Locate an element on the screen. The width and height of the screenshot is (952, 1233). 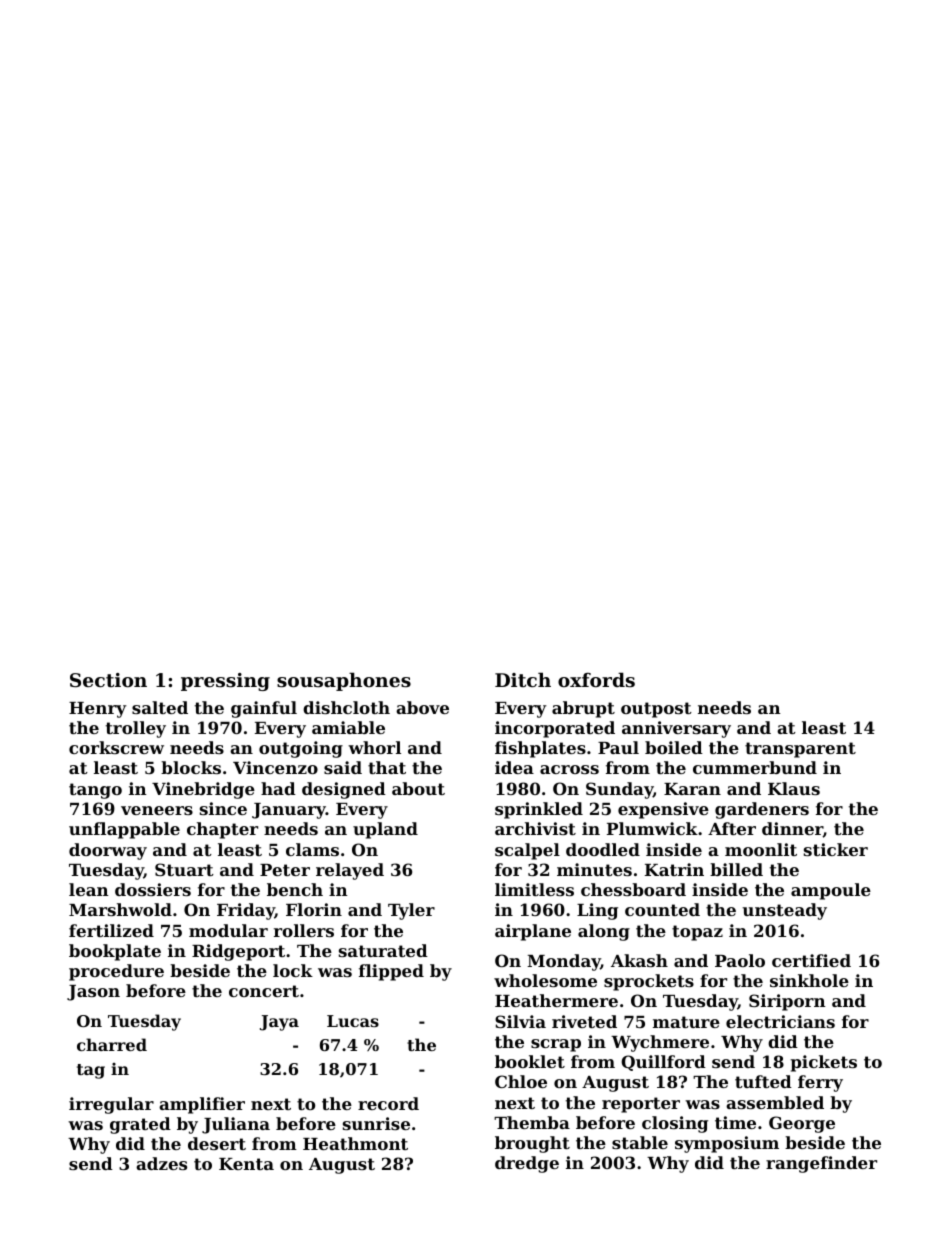
certified is located at coordinates (811, 960).
